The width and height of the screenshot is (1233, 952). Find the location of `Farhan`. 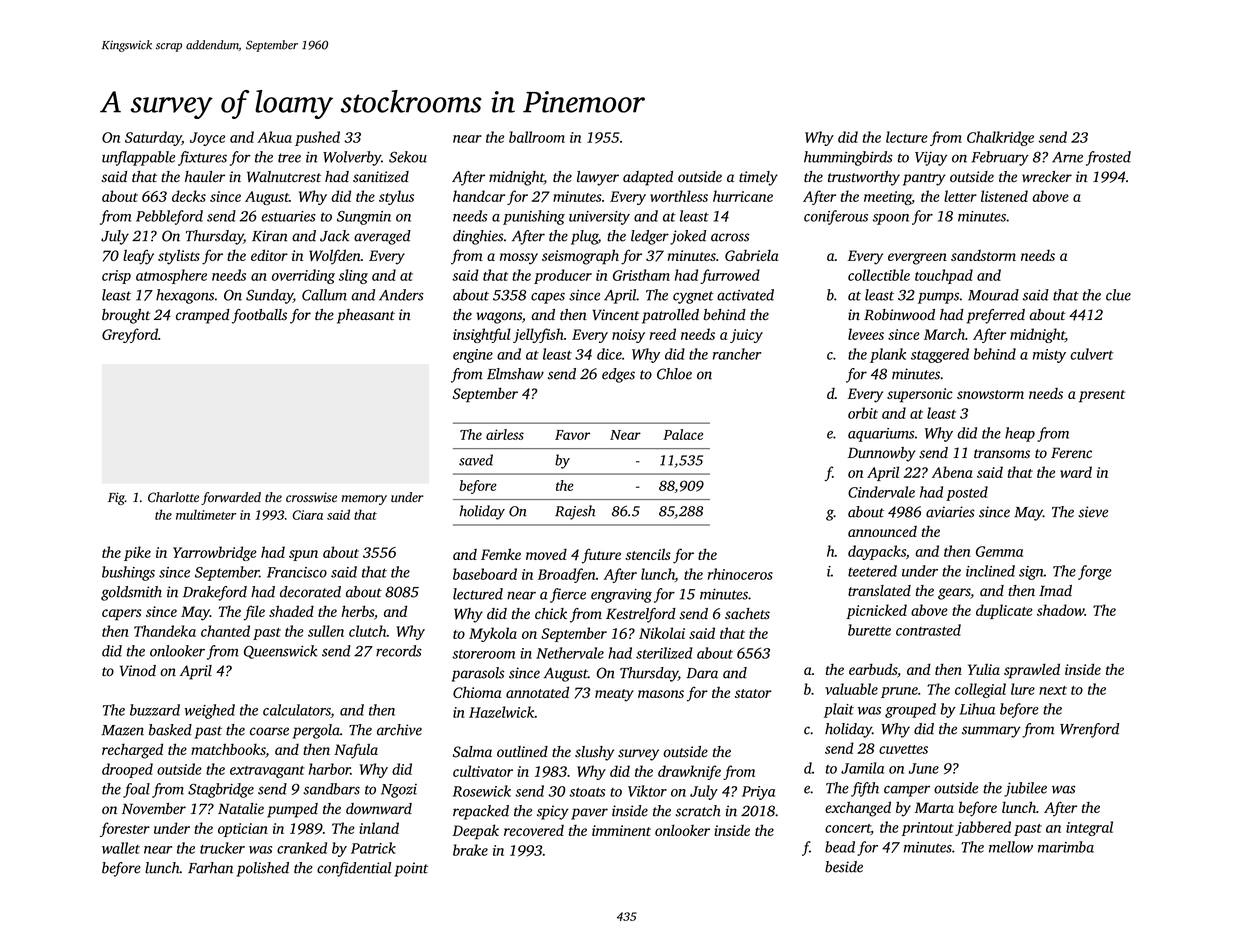

Farhan is located at coordinates (210, 868).
